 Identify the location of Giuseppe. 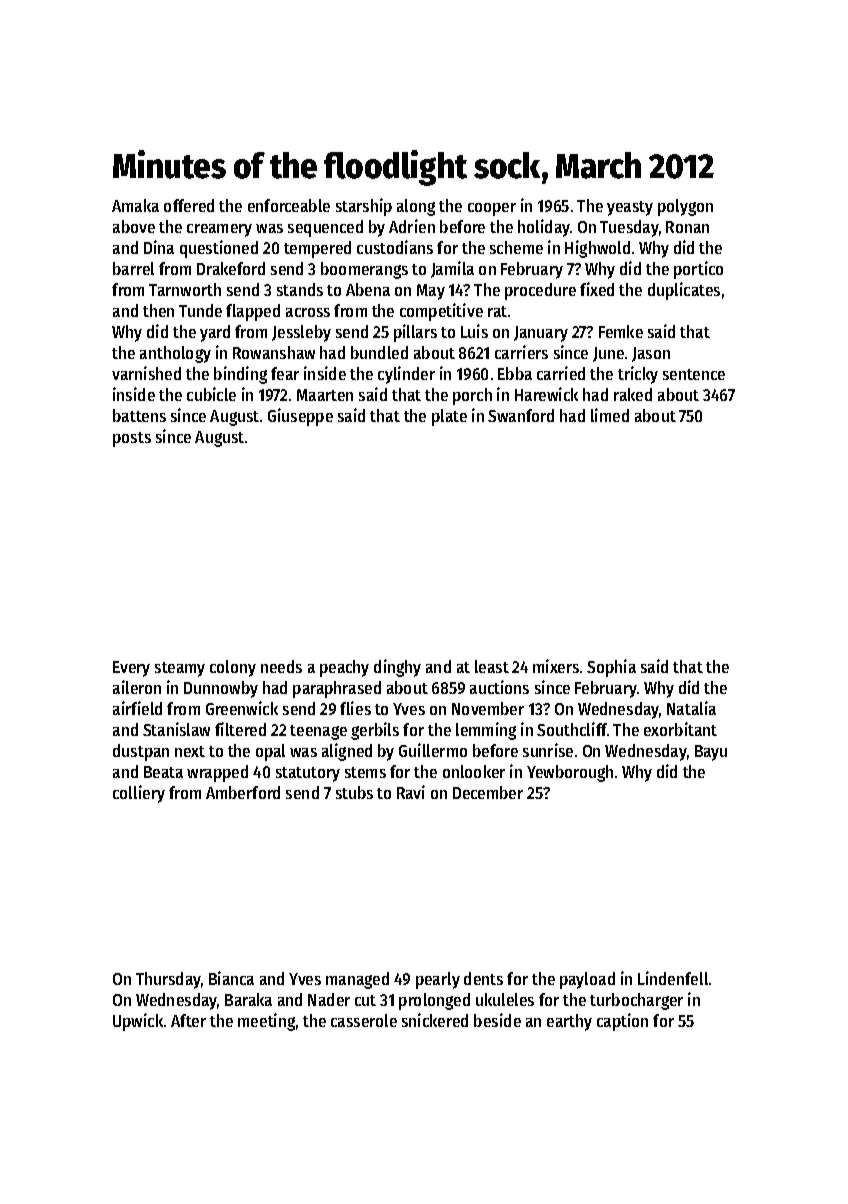
(300, 417).
